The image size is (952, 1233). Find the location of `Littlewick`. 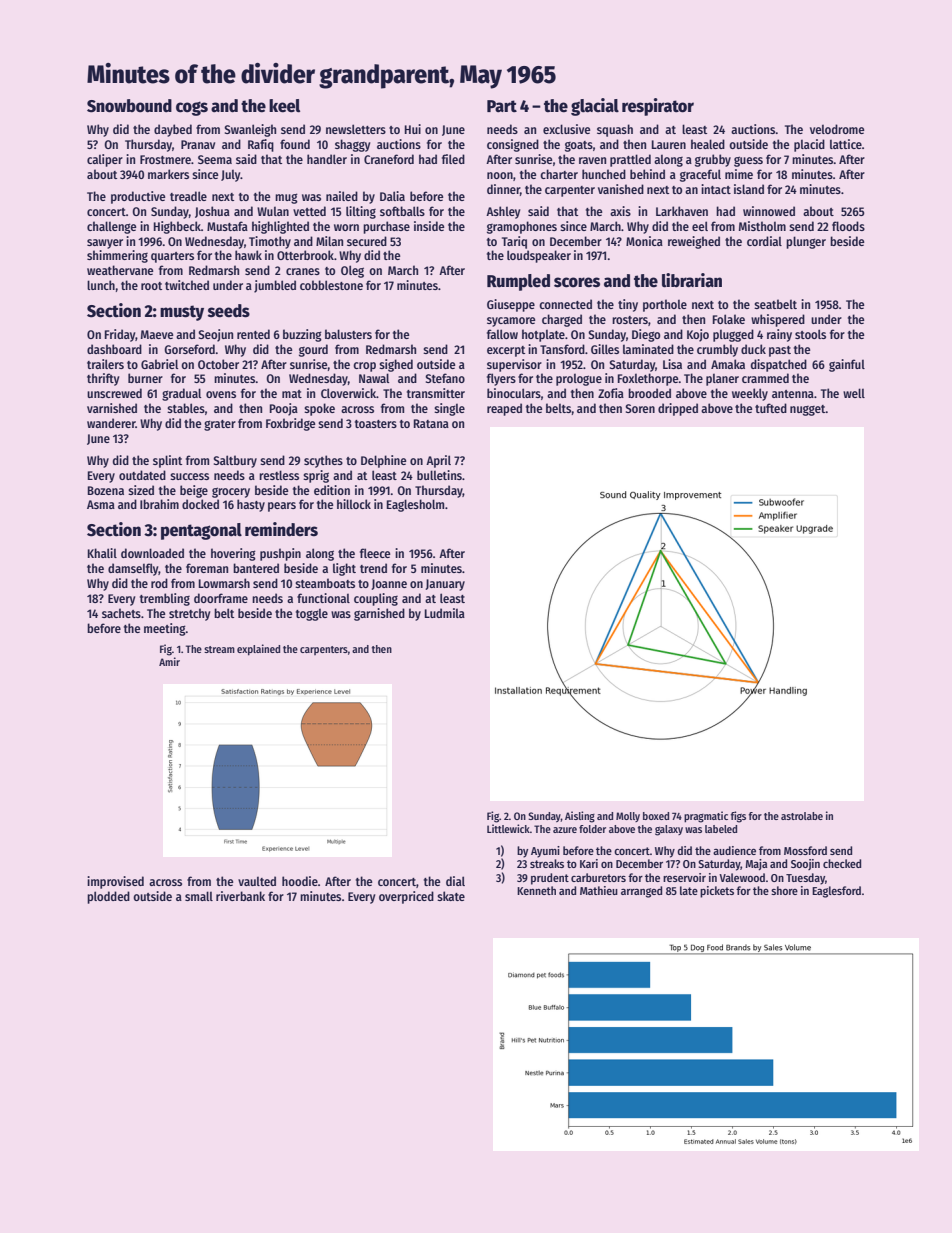

Littlewick is located at coordinates (508, 828).
